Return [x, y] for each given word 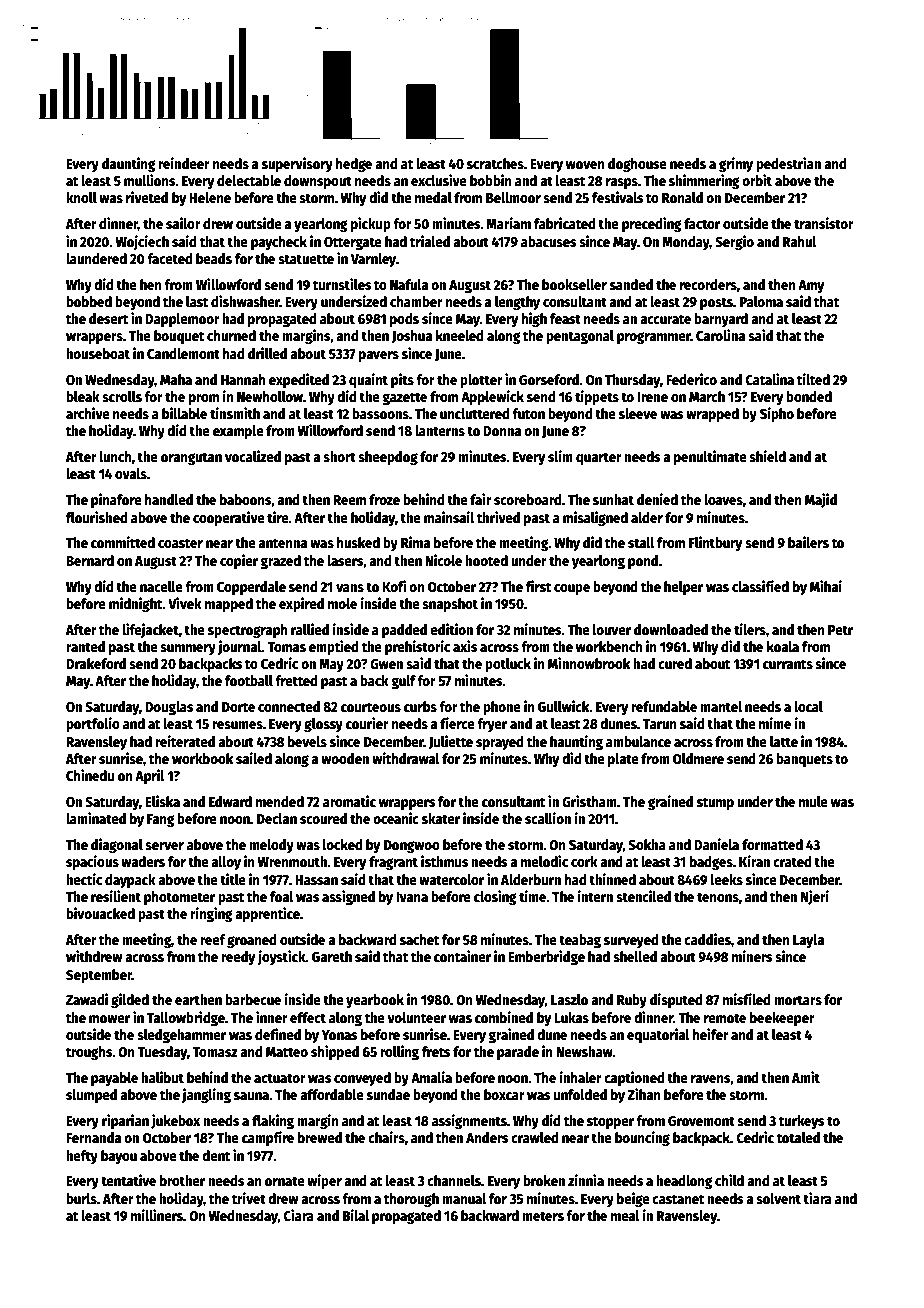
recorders [708, 284]
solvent [778, 1198]
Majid [821, 500]
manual [464, 1198]
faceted [170, 258]
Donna [502, 431]
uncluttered [475, 413]
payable [114, 1079]
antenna [282, 543]
